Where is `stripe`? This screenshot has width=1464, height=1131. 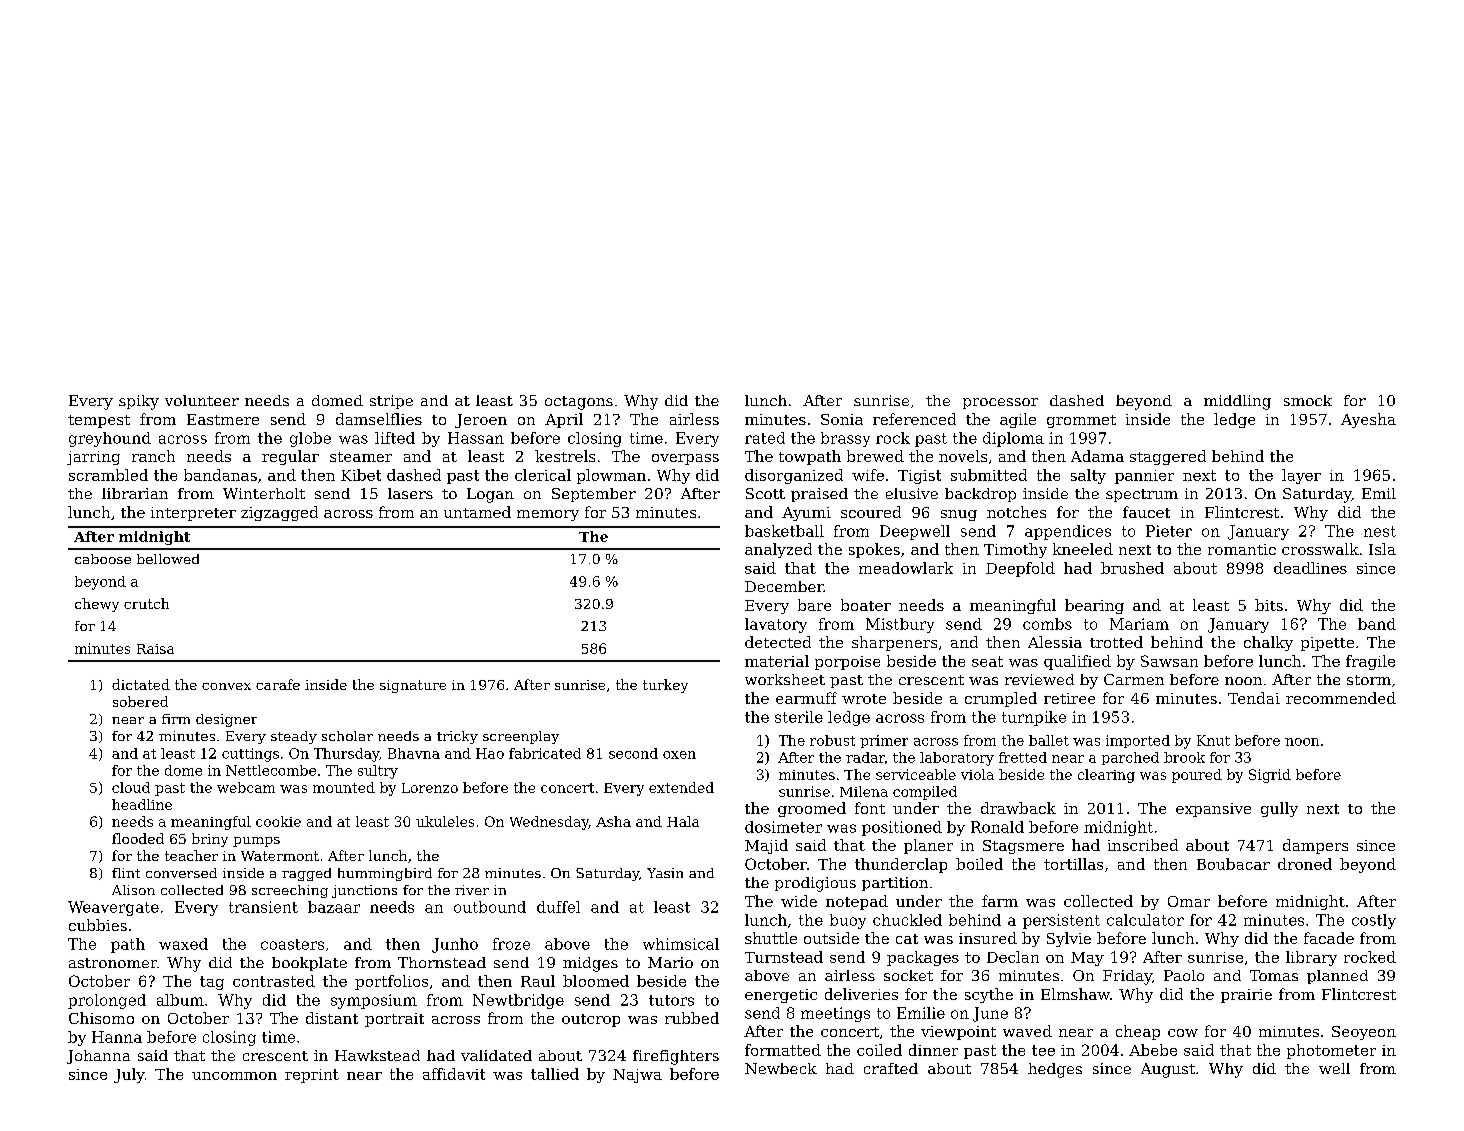
stripe is located at coordinates (391, 402).
